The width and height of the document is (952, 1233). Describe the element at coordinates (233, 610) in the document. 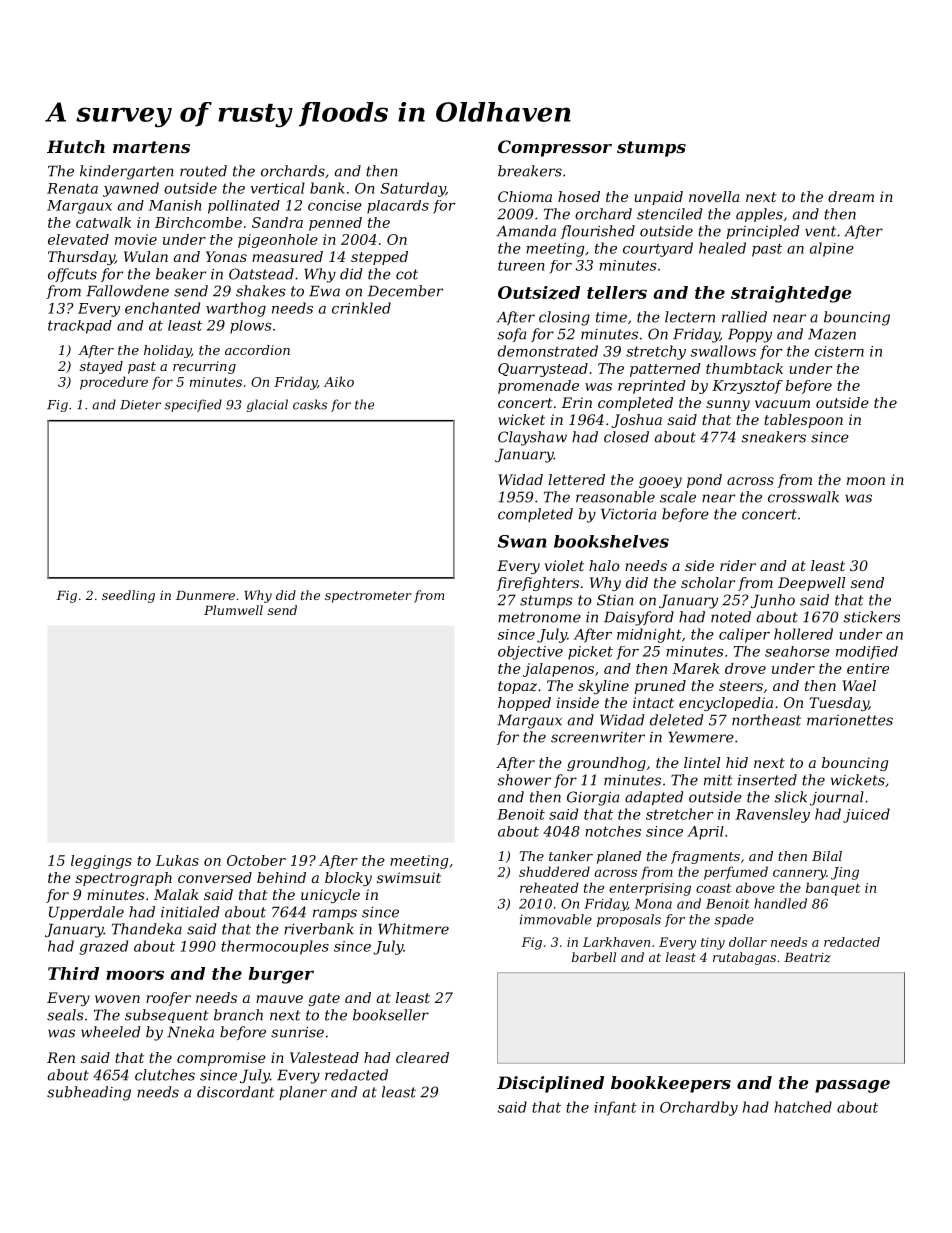

I see `Plumwell` at that location.
